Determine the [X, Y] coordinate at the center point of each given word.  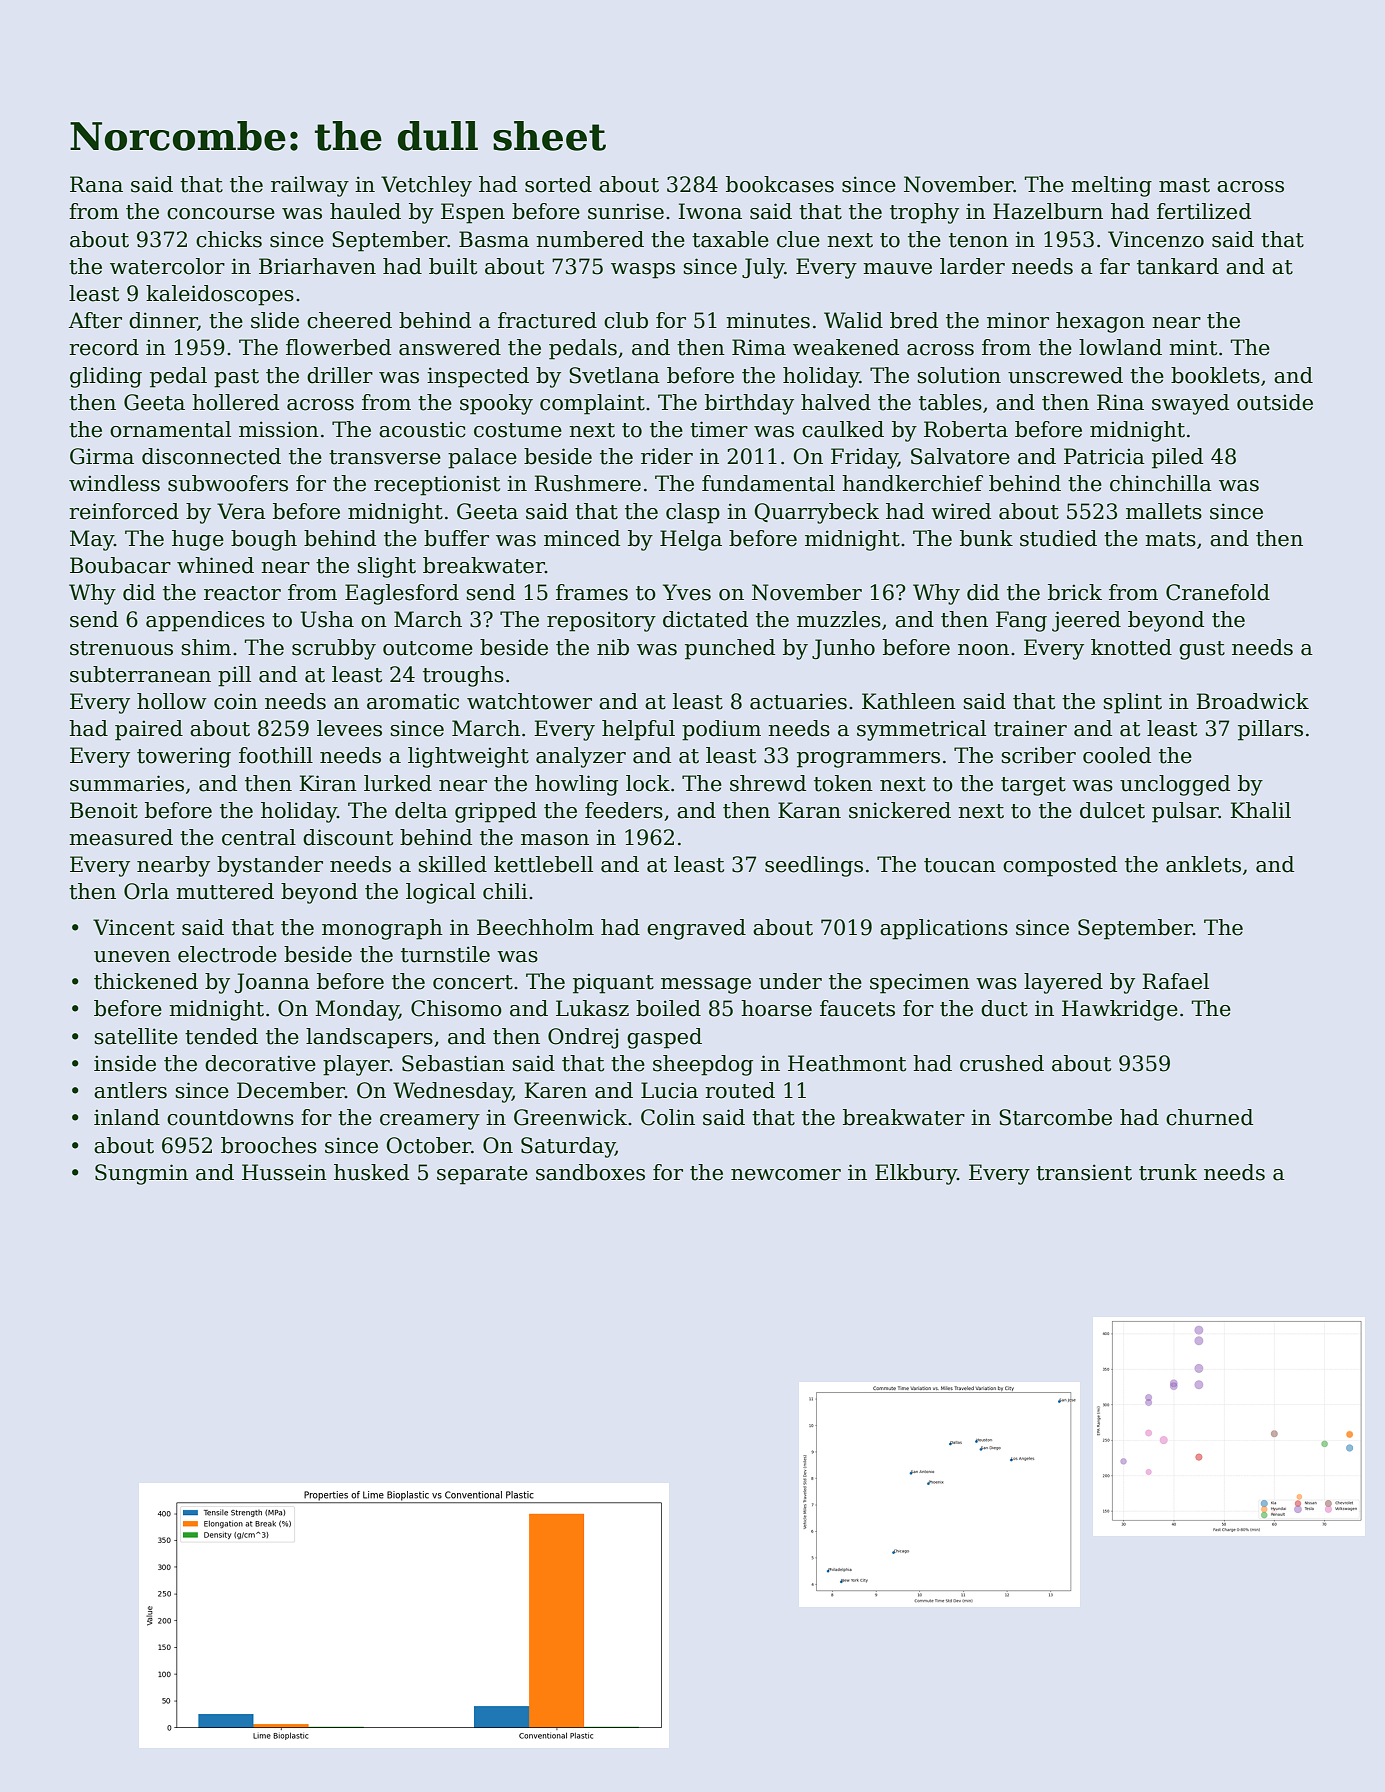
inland [127, 1117]
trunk [1168, 1172]
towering [184, 757]
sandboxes [590, 1172]
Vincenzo [1156, 239]
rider [667, 456]
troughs [463, 676]
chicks [229, 239]
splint [1132, 703]
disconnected [211, 456]
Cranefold [1218, 592]
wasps [643, 271]
